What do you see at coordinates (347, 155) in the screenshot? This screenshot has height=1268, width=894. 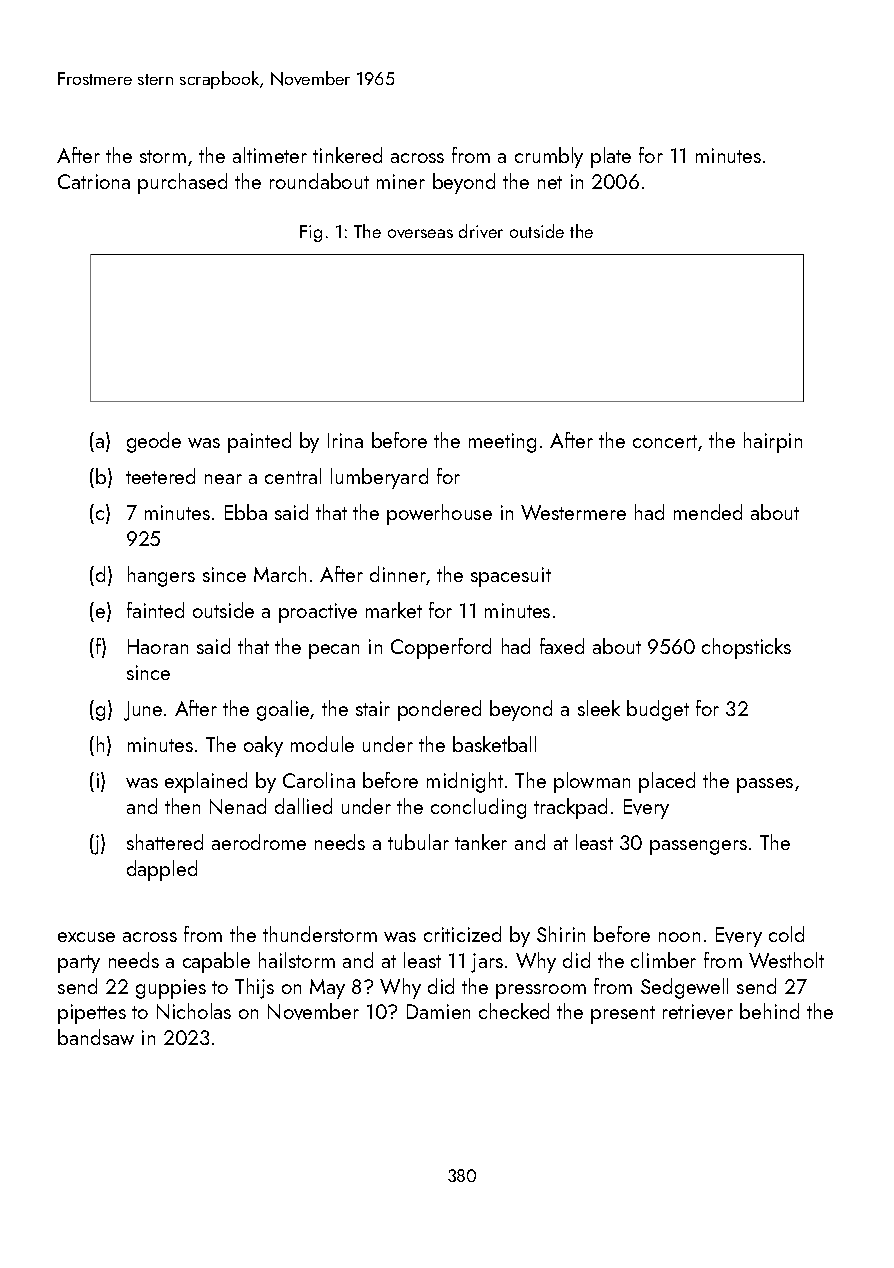 I see `tinkered` at bounding box center [347, 155].
